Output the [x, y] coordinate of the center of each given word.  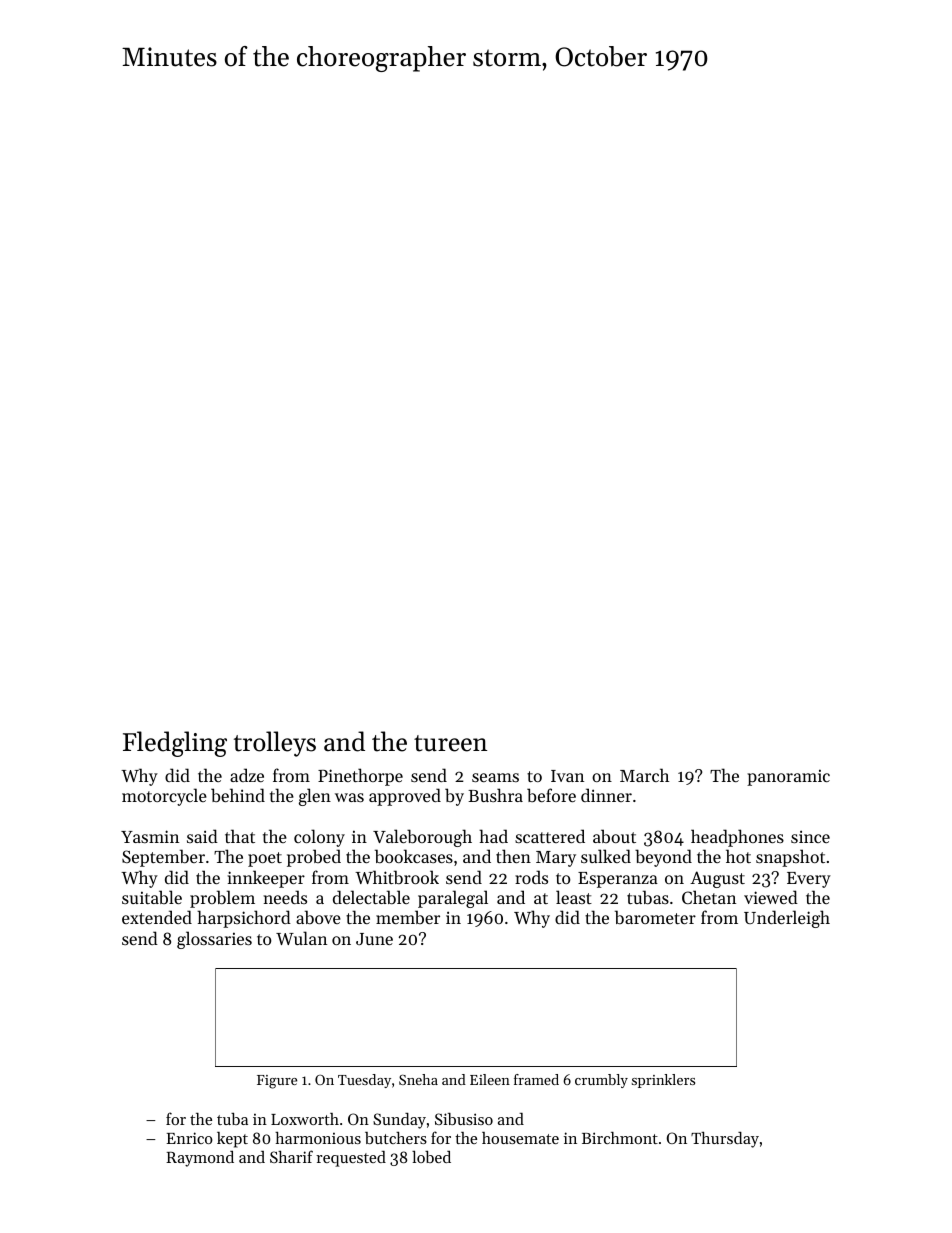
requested [351, 1159]
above [318, 917]
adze [247, 775]
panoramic [788, 777]
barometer [655, 917]
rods [531, 877]
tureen [450, 743]
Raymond [200, 1159]
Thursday [725, 1140]
